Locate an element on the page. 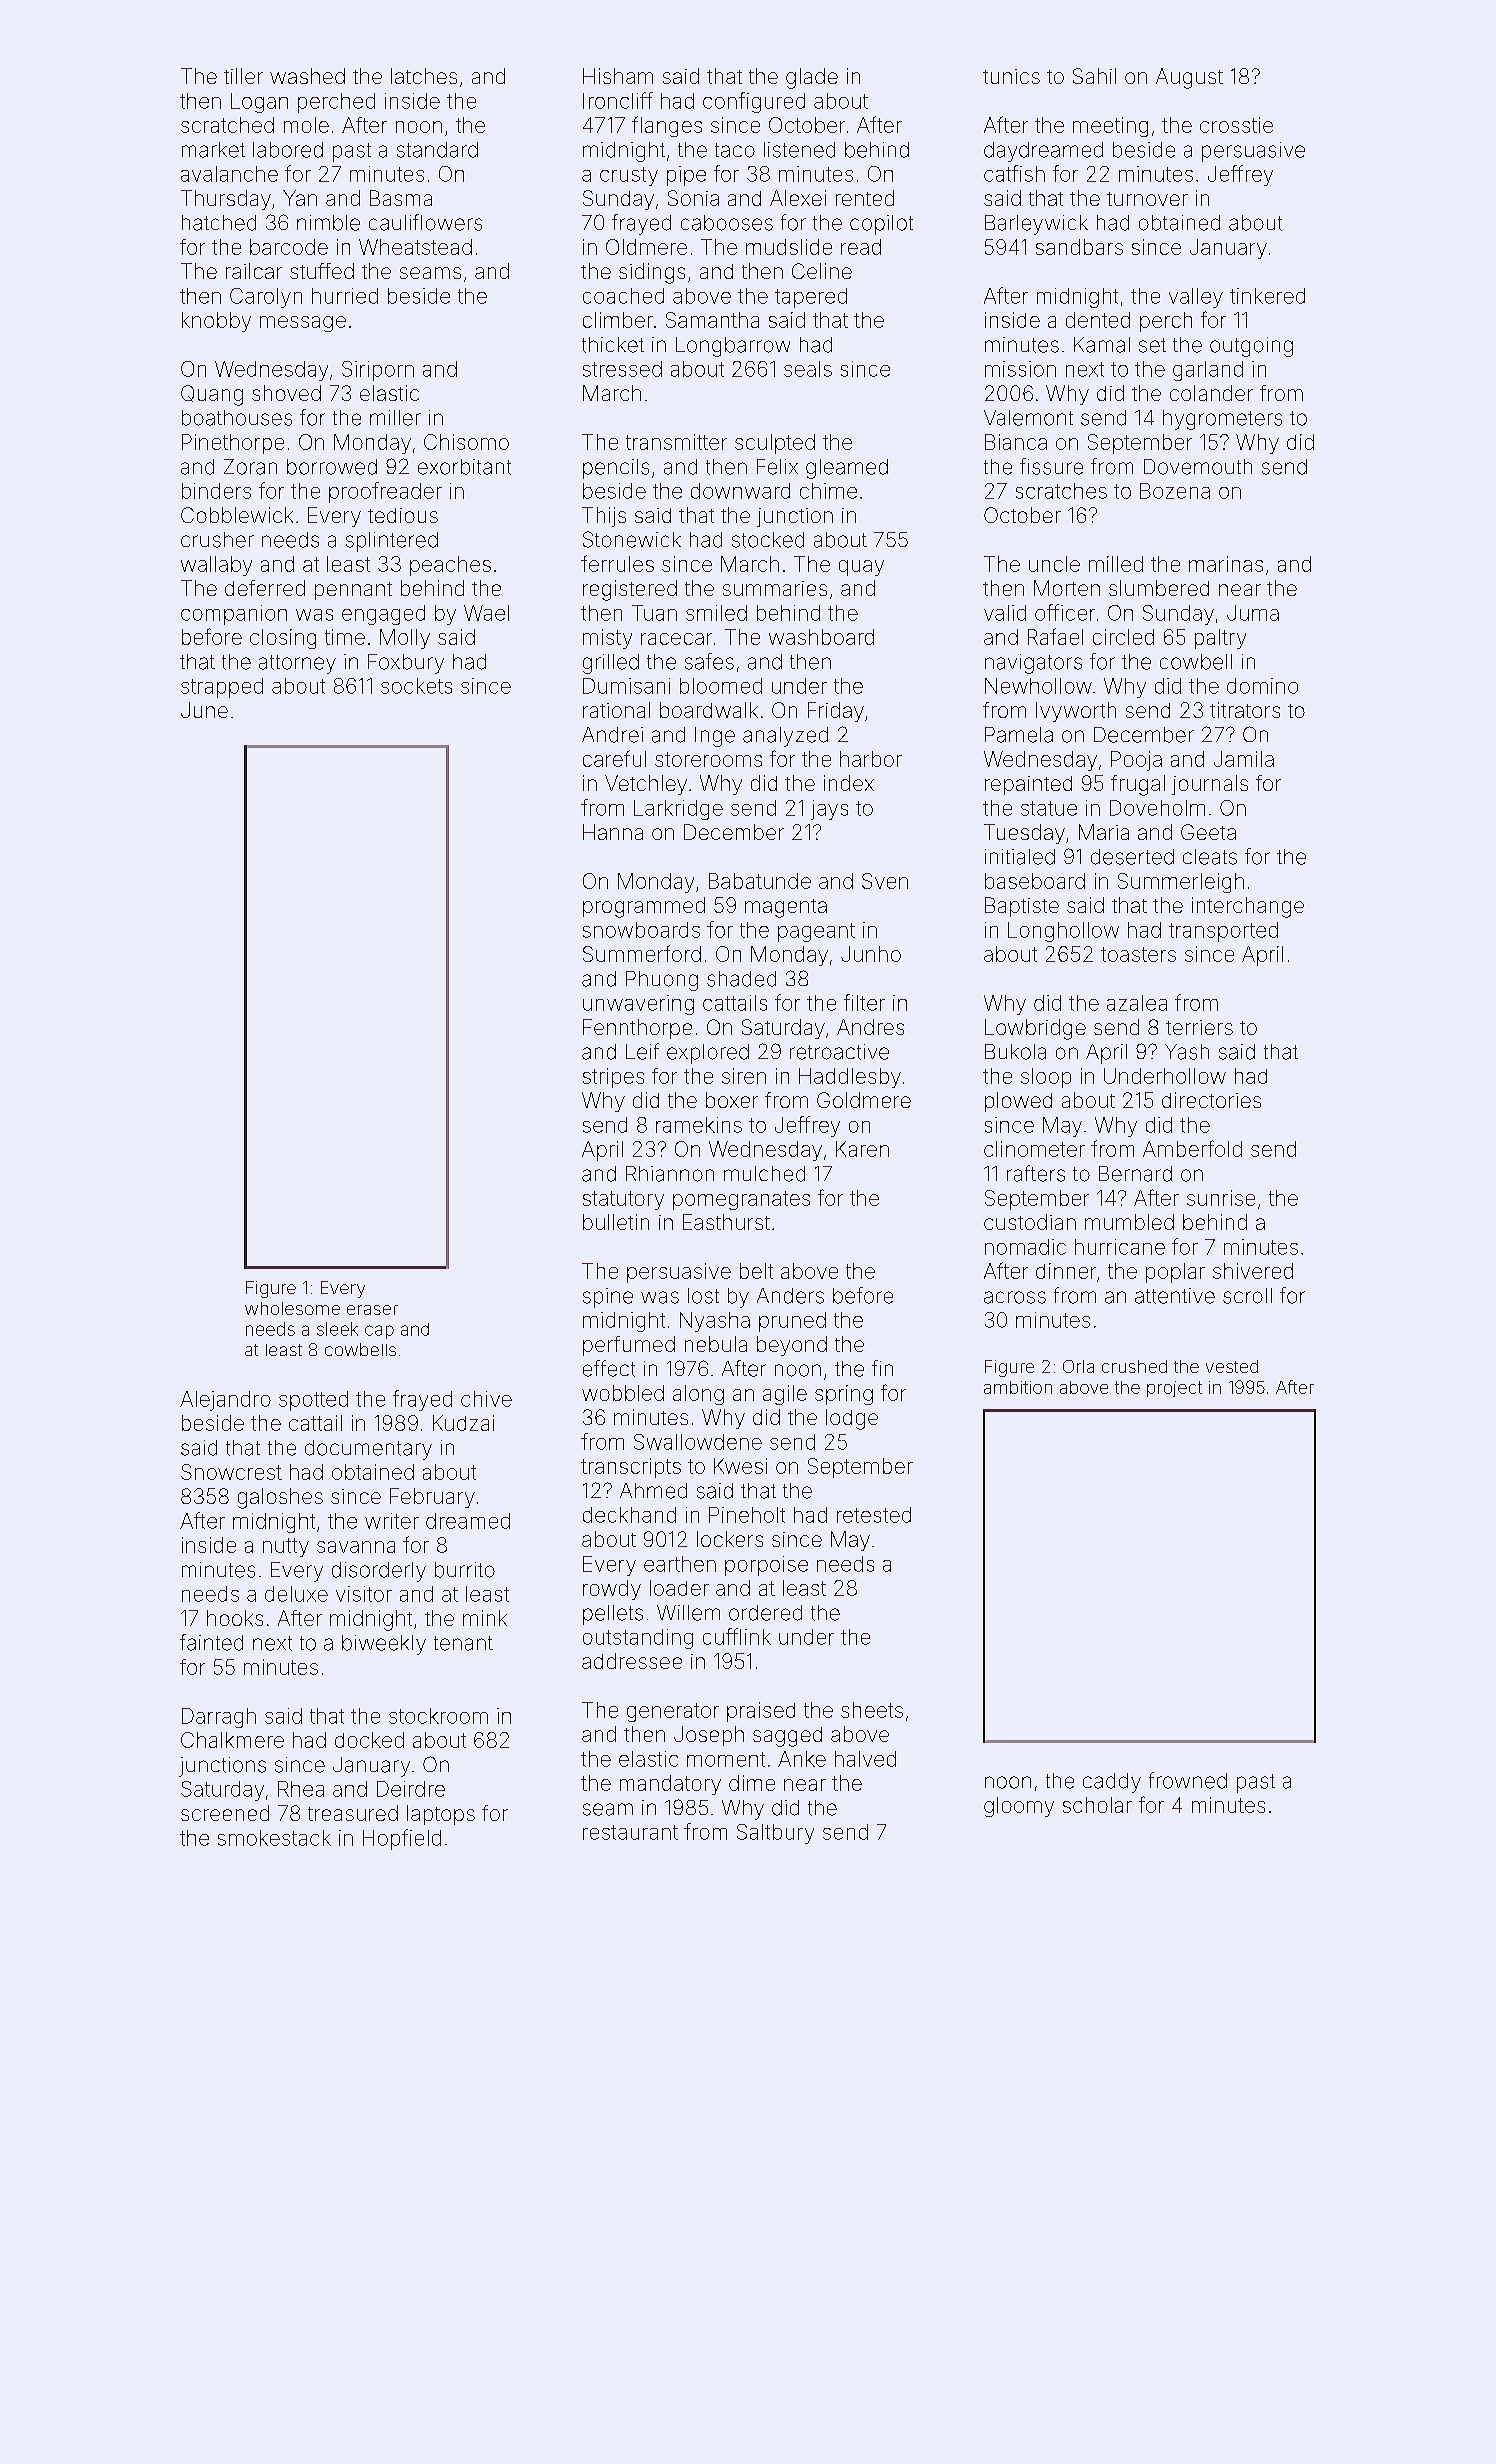 Image resolution: width=1496 pixels, height=2464 pixels. outgoing is located at coordinates (1251, 347).
